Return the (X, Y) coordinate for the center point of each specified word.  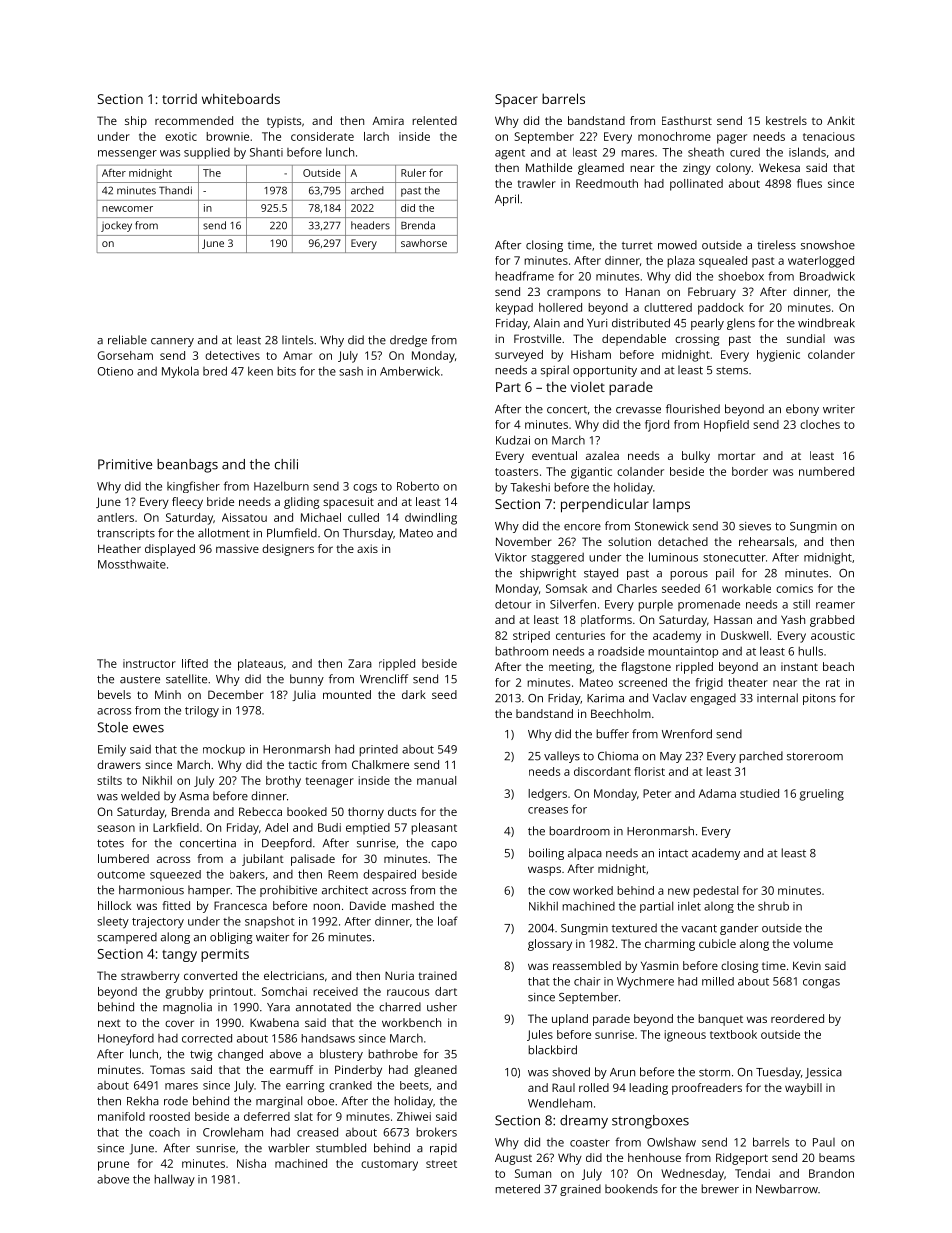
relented (434, 120)
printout (231, 993)
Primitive (125, 464)
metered (517, 1189)
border (750, 471)
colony (733, 169)
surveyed (519, 356)
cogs (365, 488)
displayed (170, 550)
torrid (179, 98)
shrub (773, 906)
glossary (550, 945)
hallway (174, 1180)
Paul (824, 1142)
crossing (697, 340)
